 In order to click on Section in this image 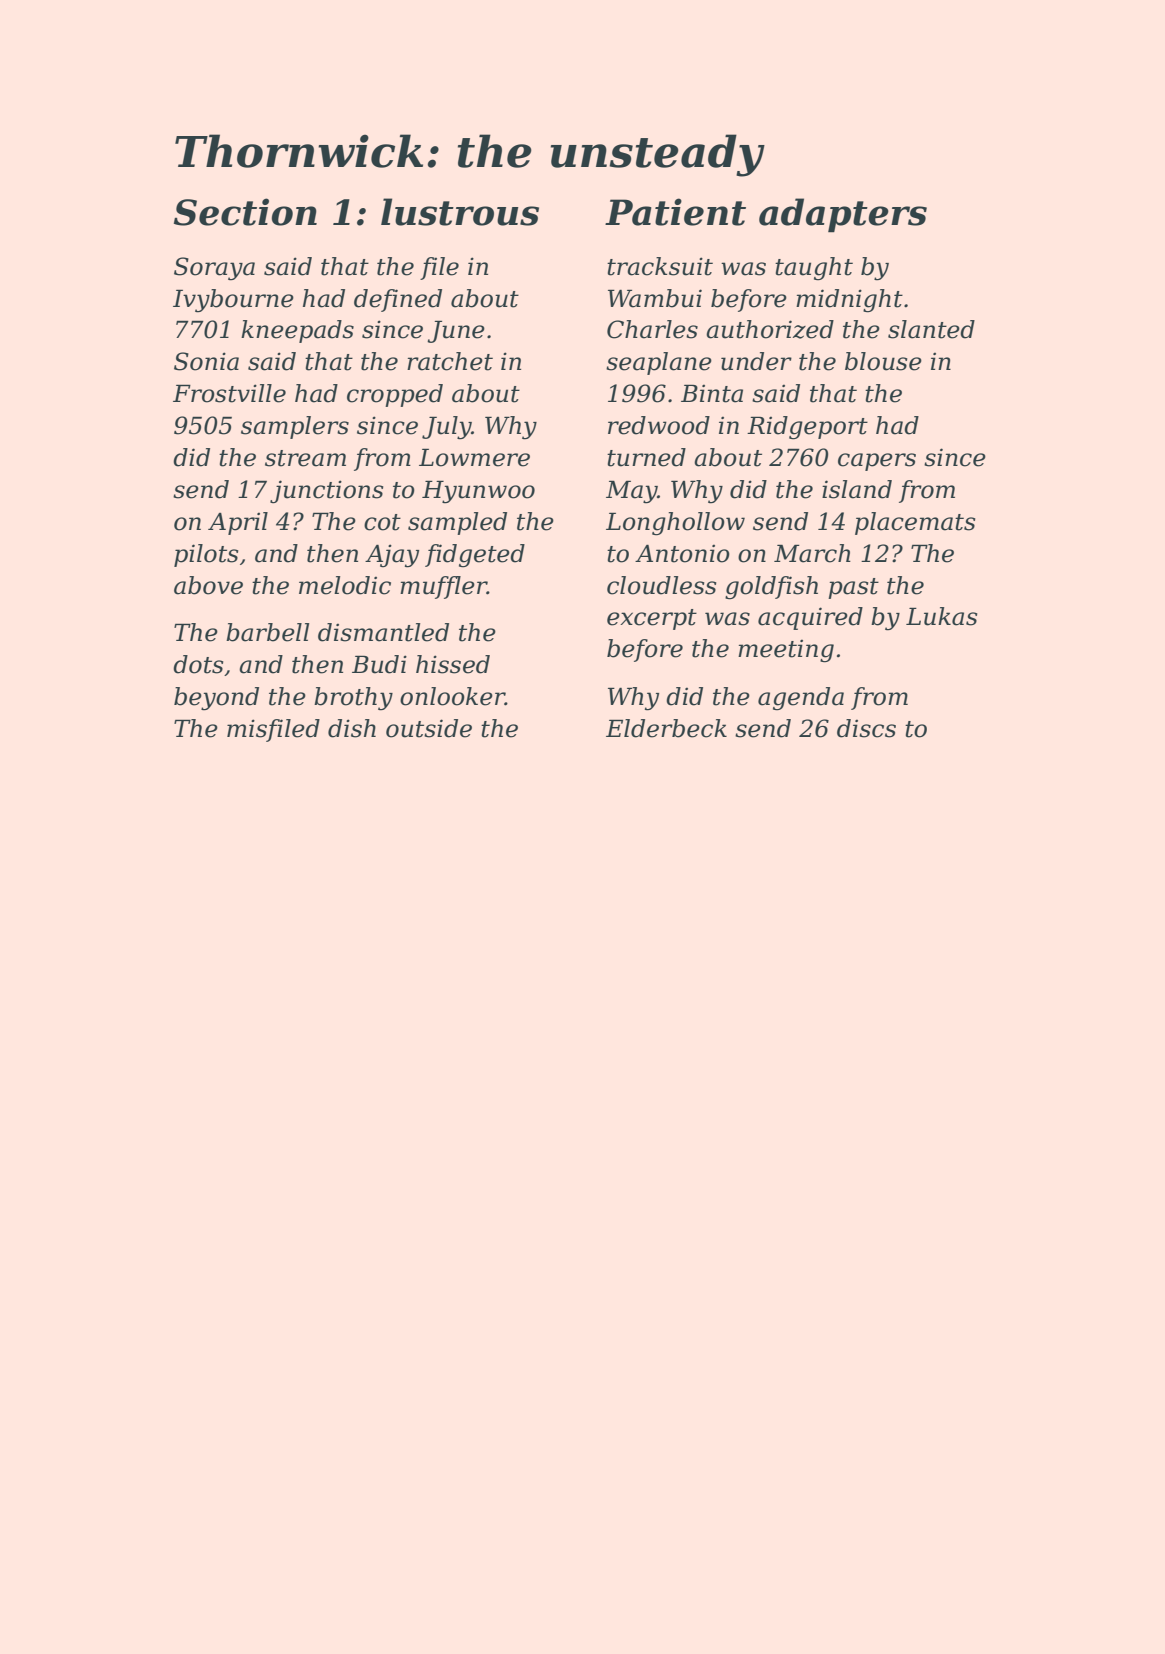, I will do `click(245, 212)`.
